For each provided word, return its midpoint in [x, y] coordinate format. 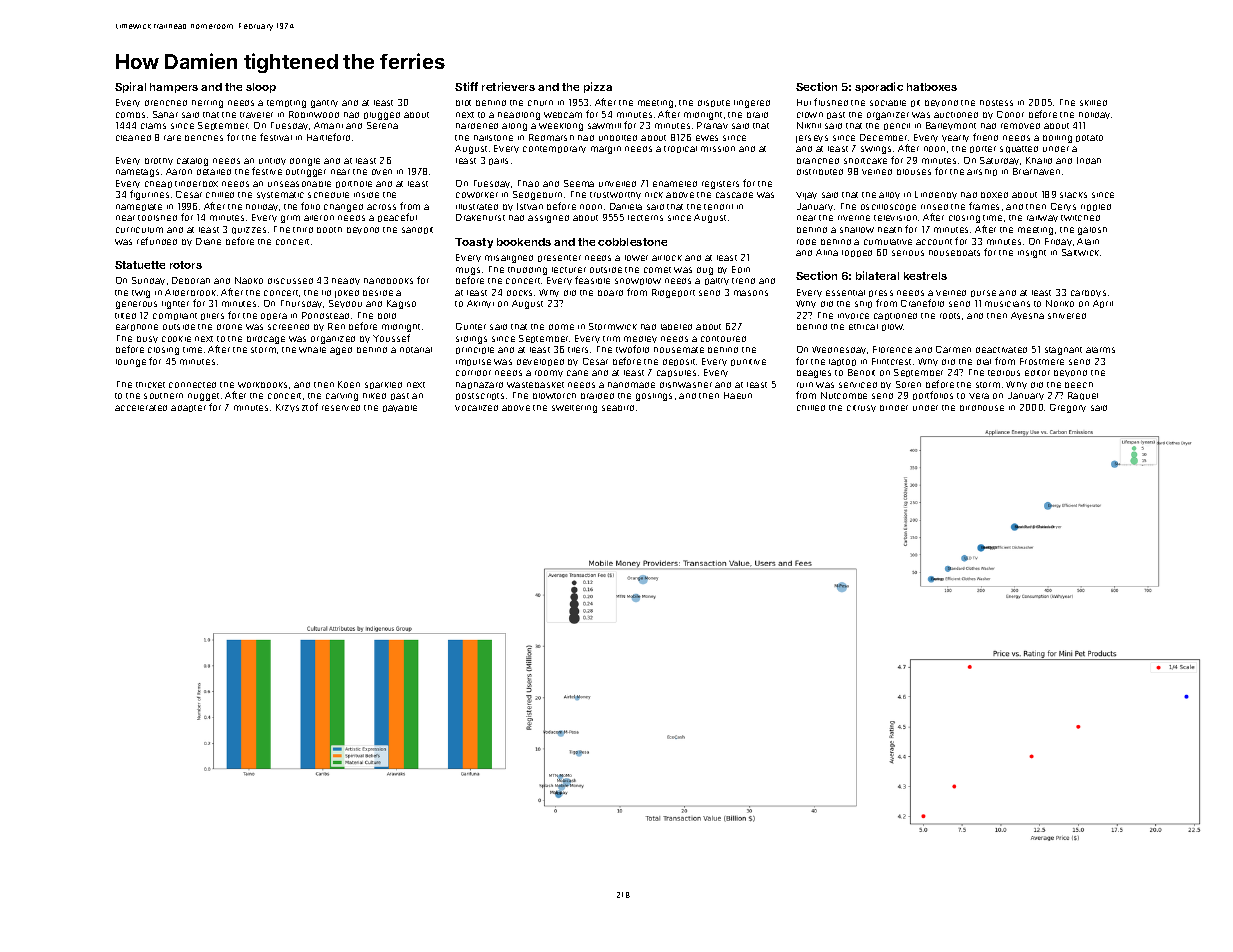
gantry [324, 104]
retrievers [508, 86]
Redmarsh [551, 137]
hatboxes [932, 87]
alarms [1100, 350]
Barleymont [951, 126]
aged [341, 351]
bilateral [877, 275]
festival [276, 137]
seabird [618, 408]
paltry [717, 281]
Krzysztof [297, 407]
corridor [473, 373]
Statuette [140, 265]
